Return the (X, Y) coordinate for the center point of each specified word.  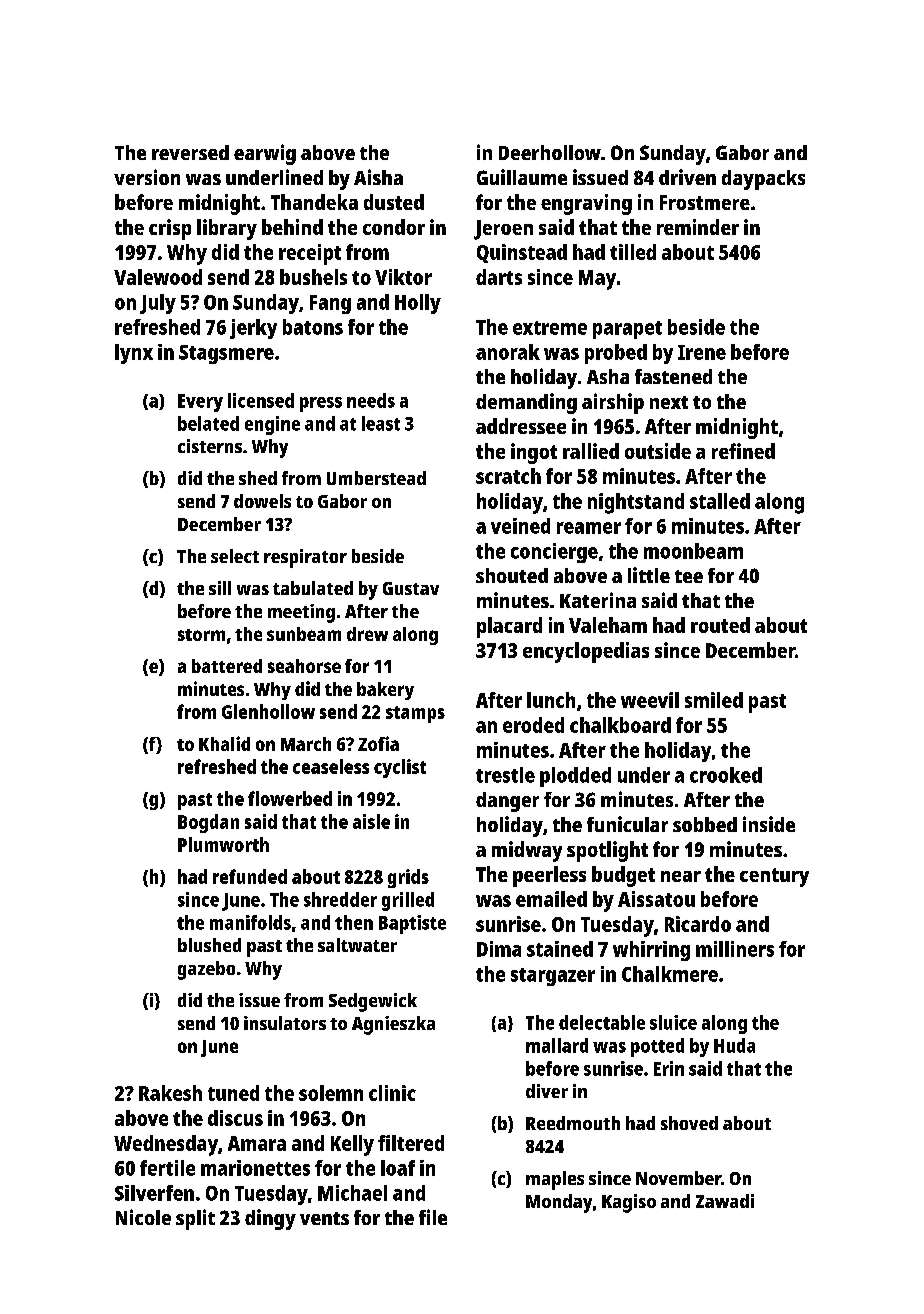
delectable (602, 1022)
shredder (340, 899)
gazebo (206, 970)
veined (520, 526)
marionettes (255, 1168)
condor (394, 227)
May (597, 280)
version (147, 177)
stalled (720, 501)
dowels (262, 501)
